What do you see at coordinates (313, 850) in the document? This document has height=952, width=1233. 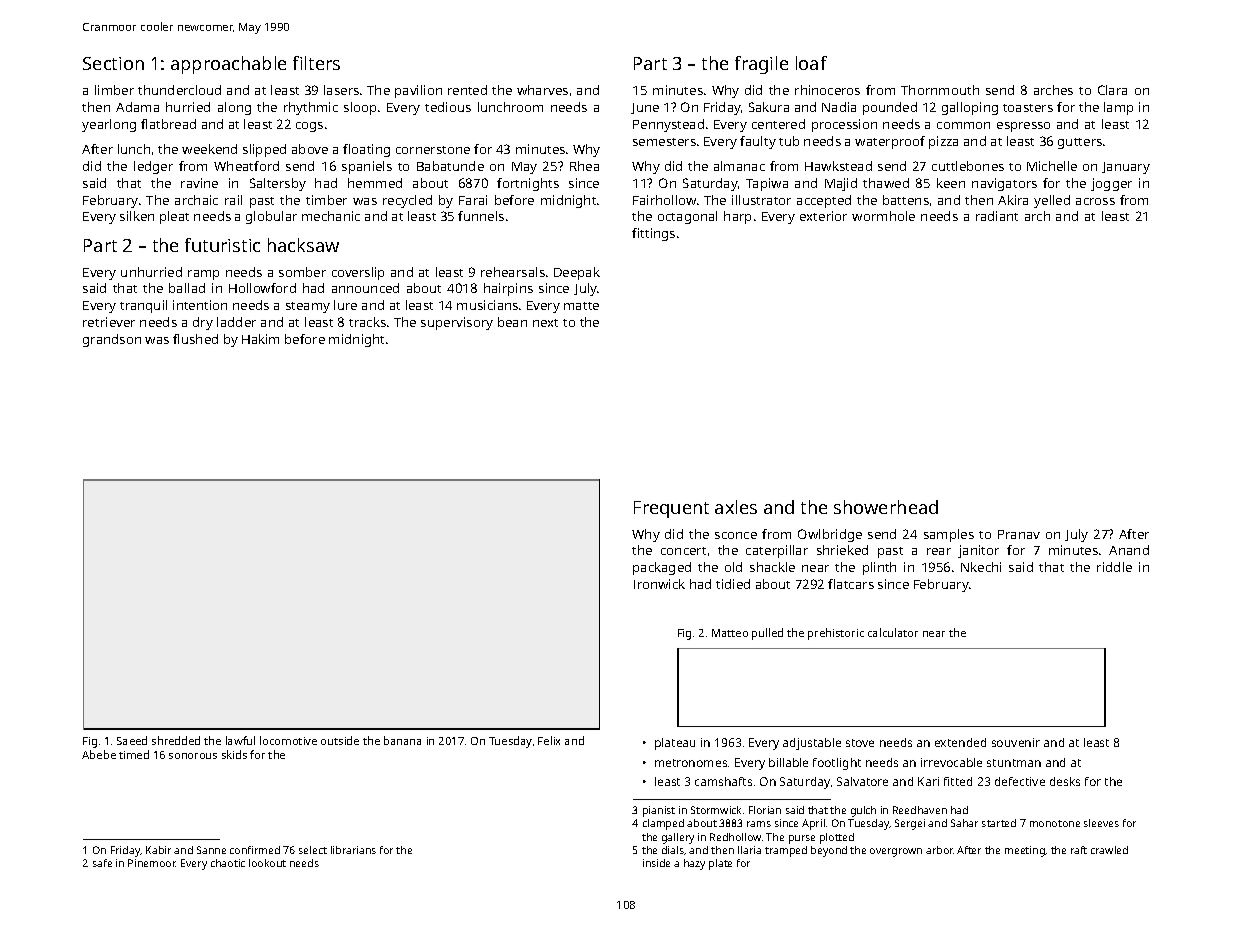 I see `select` at bounding box center [313, 850].
